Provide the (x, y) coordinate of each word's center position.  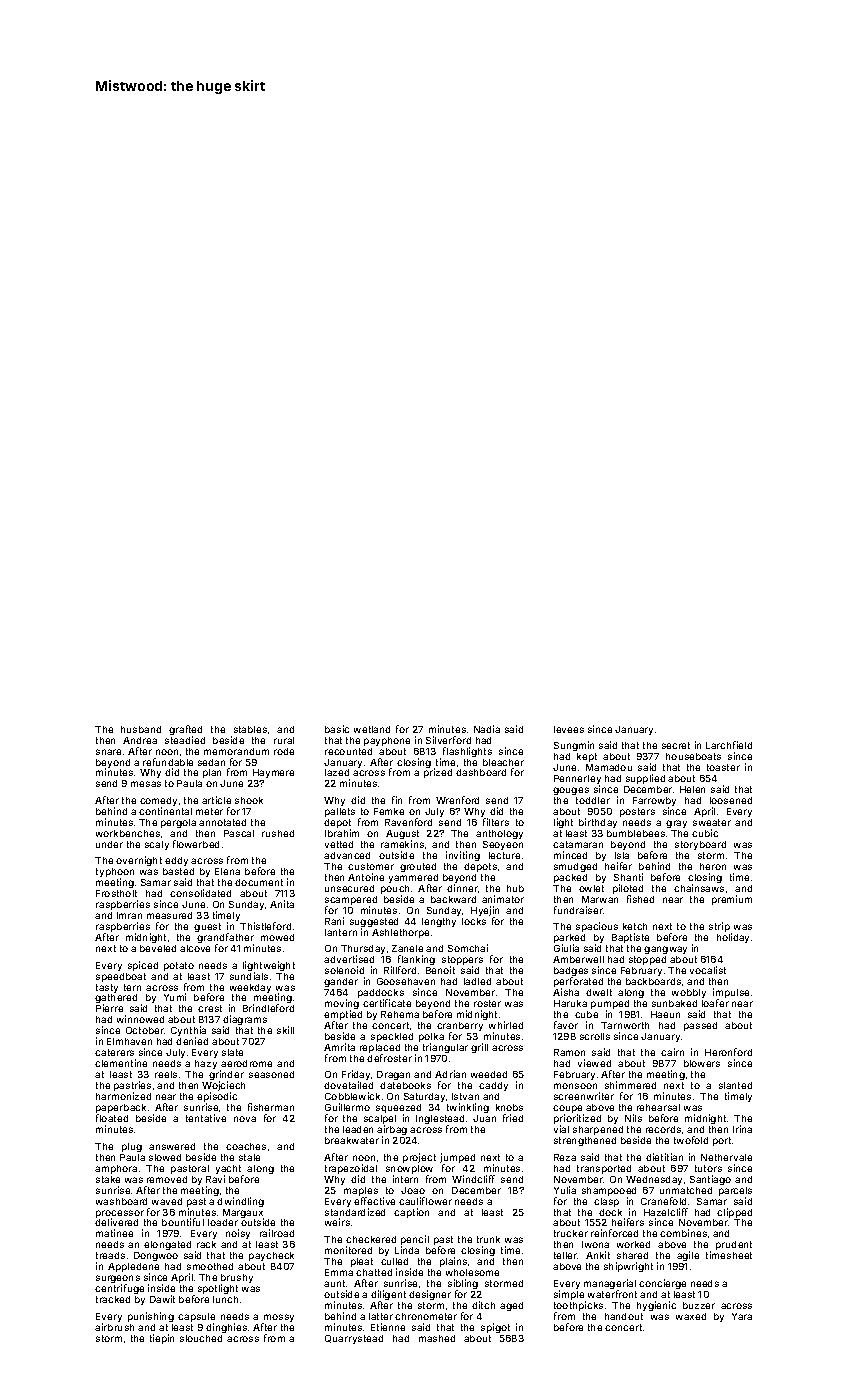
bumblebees (636, 833)
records (663, 1129)
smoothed (210, 1266)
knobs (509, 1107)
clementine (121, 1063)
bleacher (503, 762)
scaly (157, 845)
